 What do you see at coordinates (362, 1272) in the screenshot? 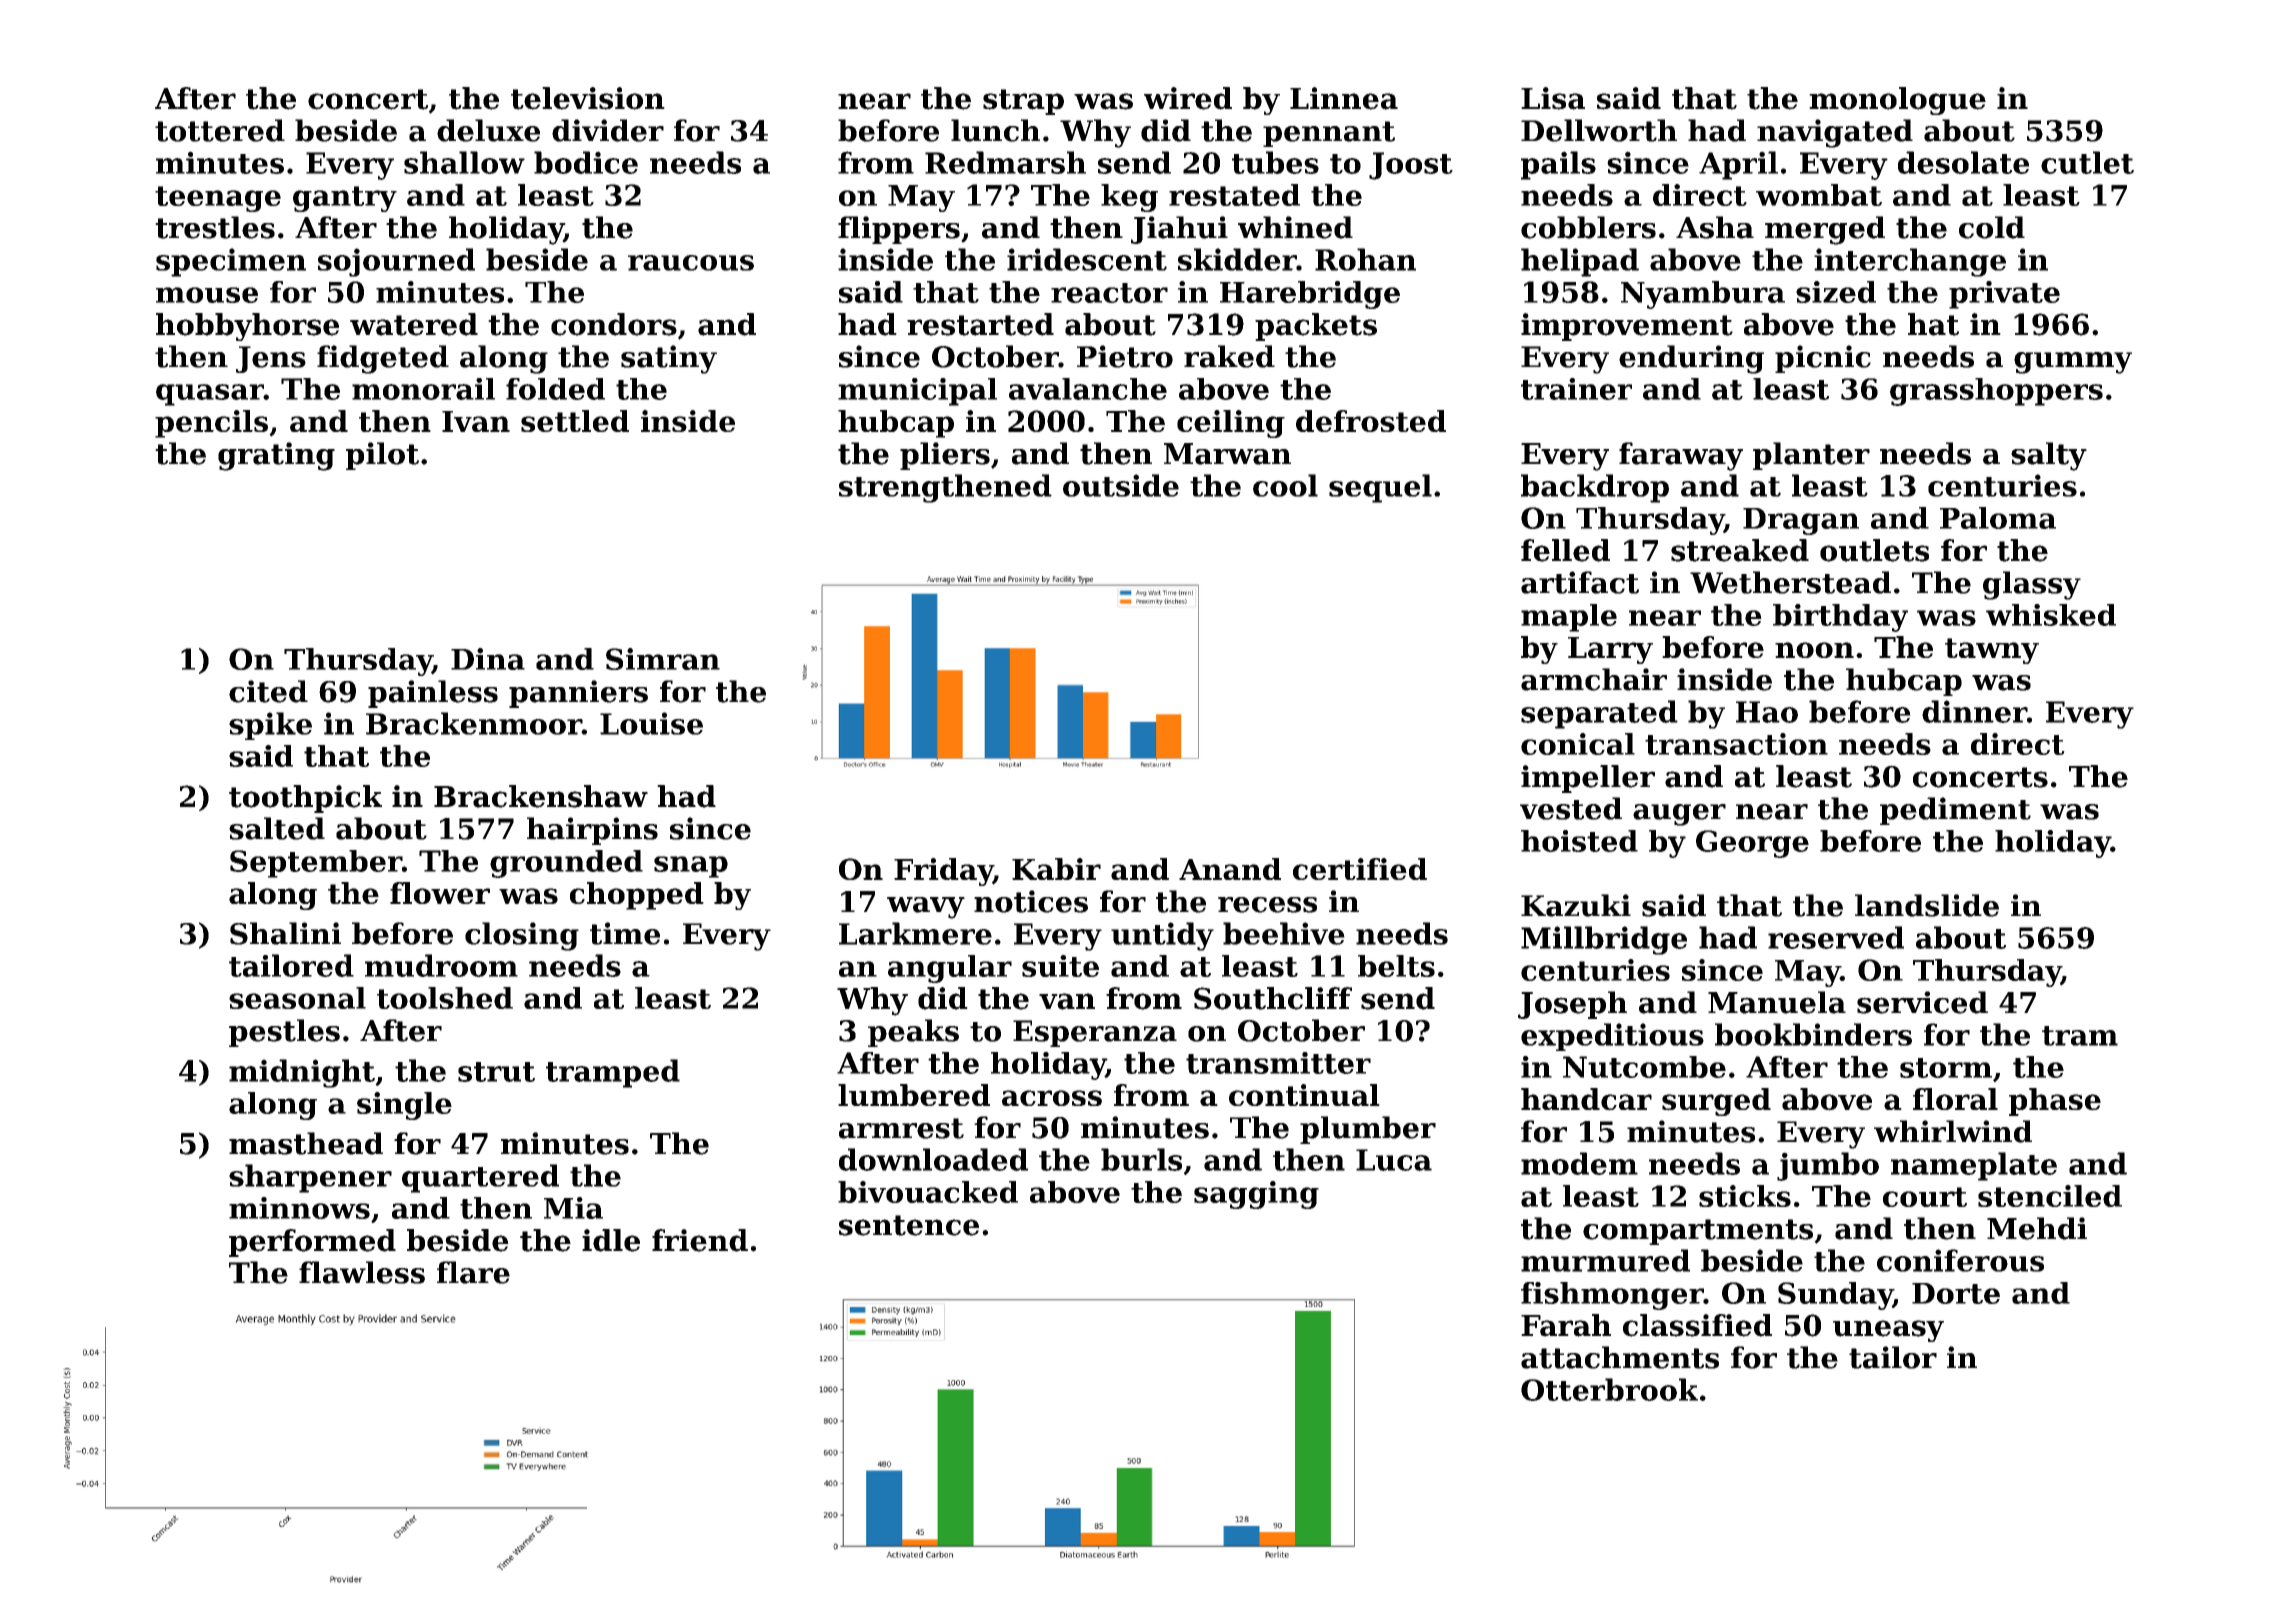
I see `flawless` at bounding box center [362, 1272].
